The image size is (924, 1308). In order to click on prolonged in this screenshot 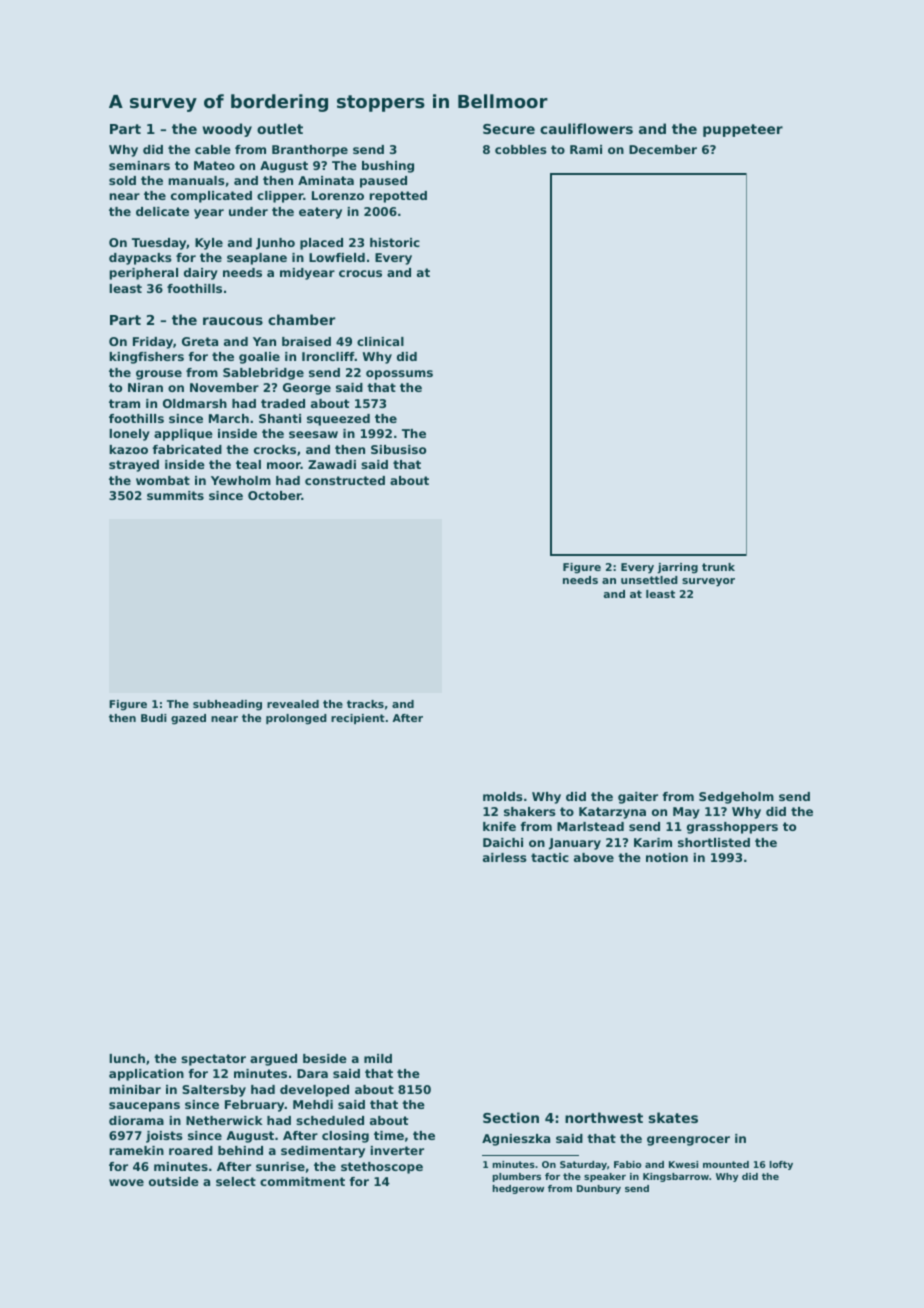, I will do `click(296, 719)`.
